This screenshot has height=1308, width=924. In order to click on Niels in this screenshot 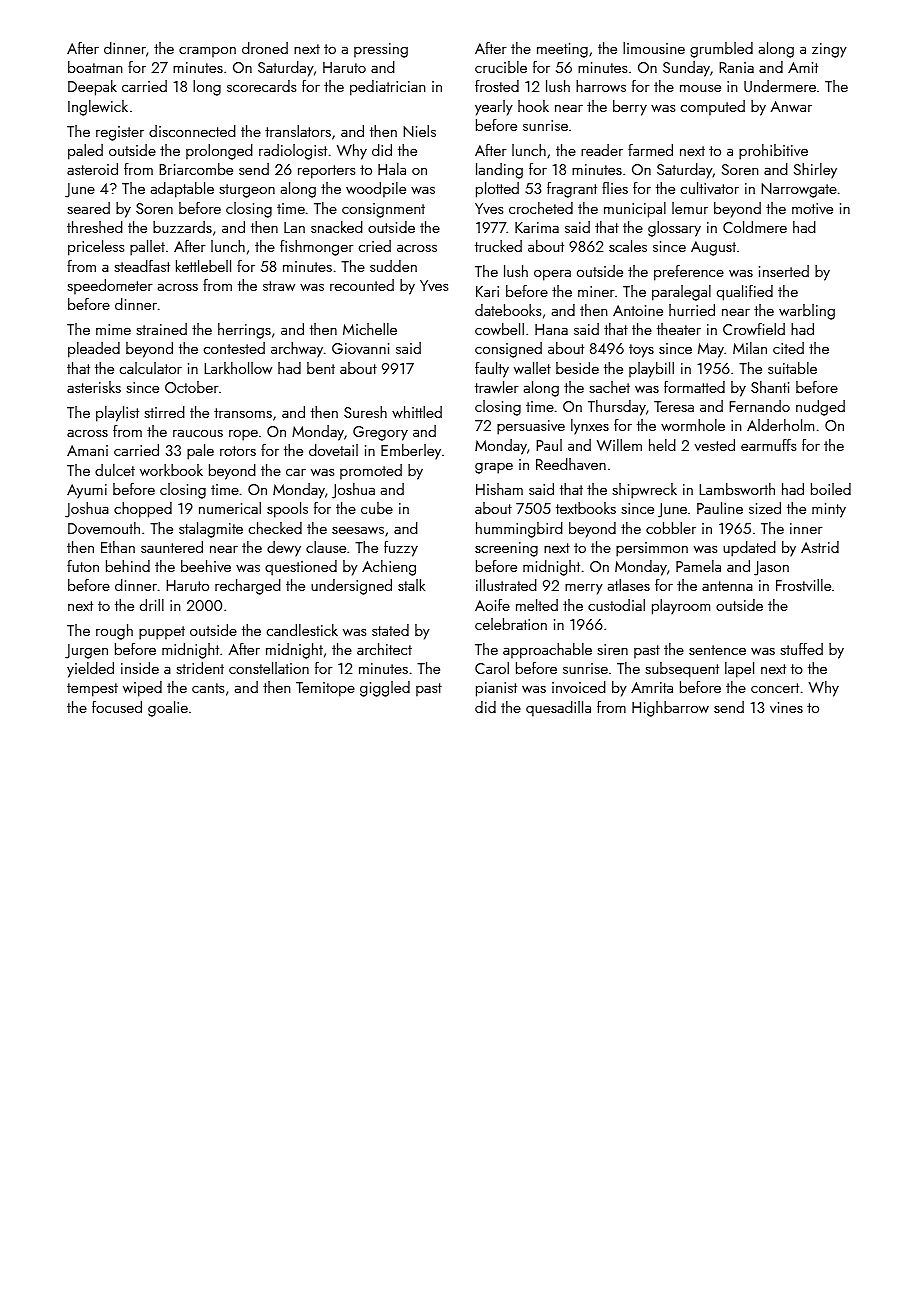, I will do `click(419, 131)`.
